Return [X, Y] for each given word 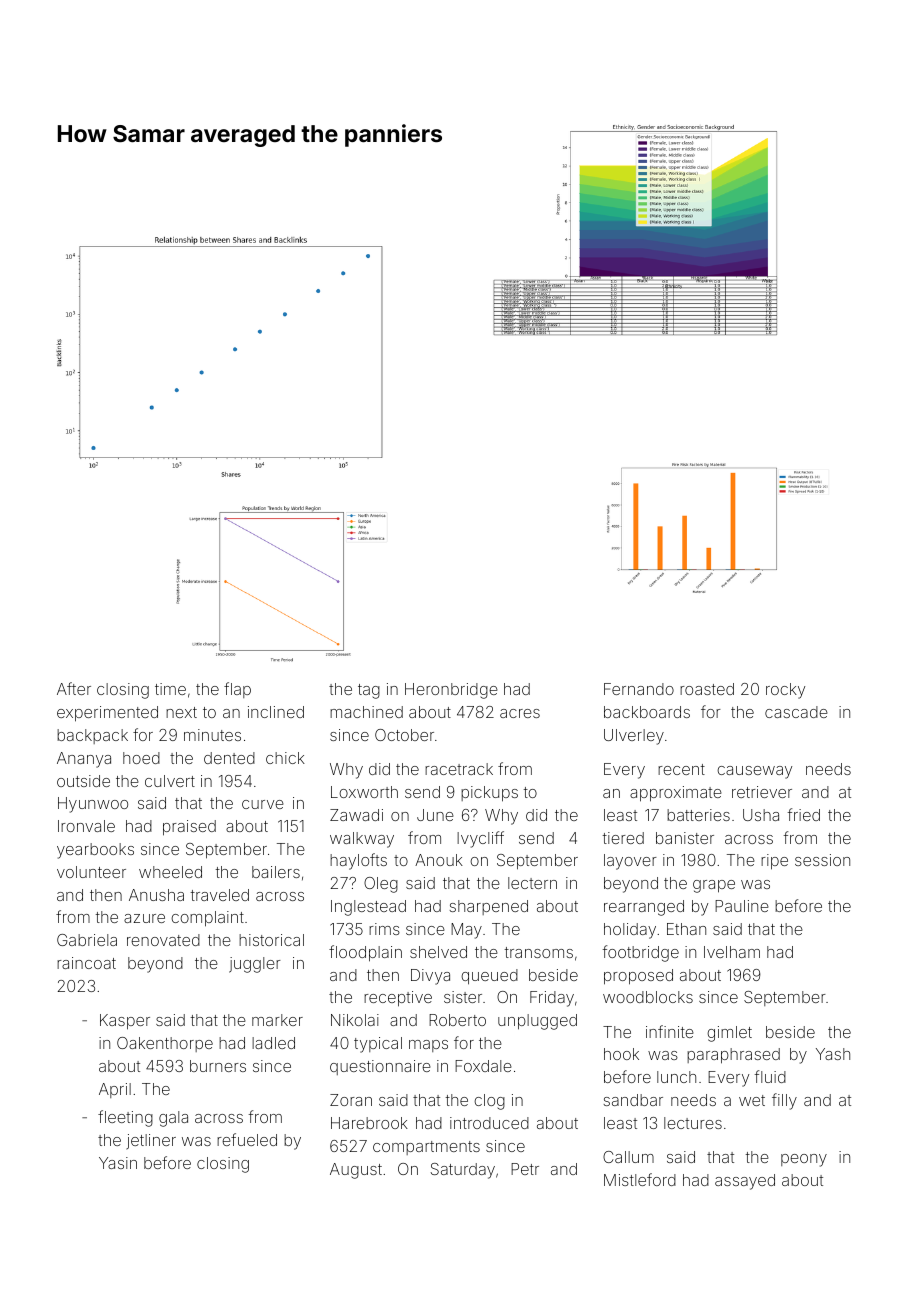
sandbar [633, 1100]
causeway [754, 772]
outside [83, 781]
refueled [247, 1139]
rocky [785, 691]
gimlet [729, 1034]
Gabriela [87, 940]
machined [366, 712]
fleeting [125, 1118]
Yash [833, 1054]
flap [237, 690]
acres [520, 713]
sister [463, 997]
